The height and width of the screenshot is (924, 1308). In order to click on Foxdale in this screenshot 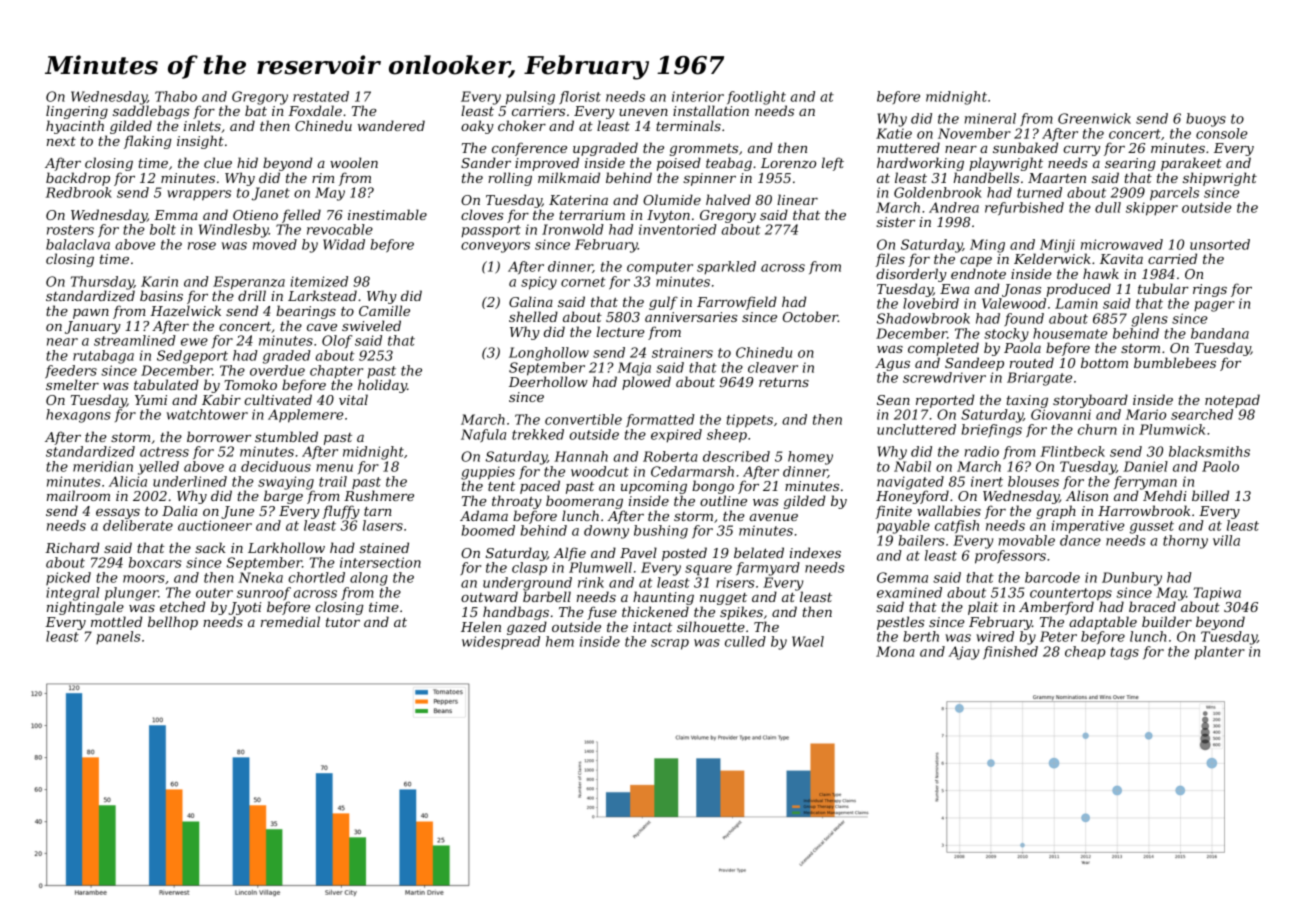, I will do `click(315, 110)`.
